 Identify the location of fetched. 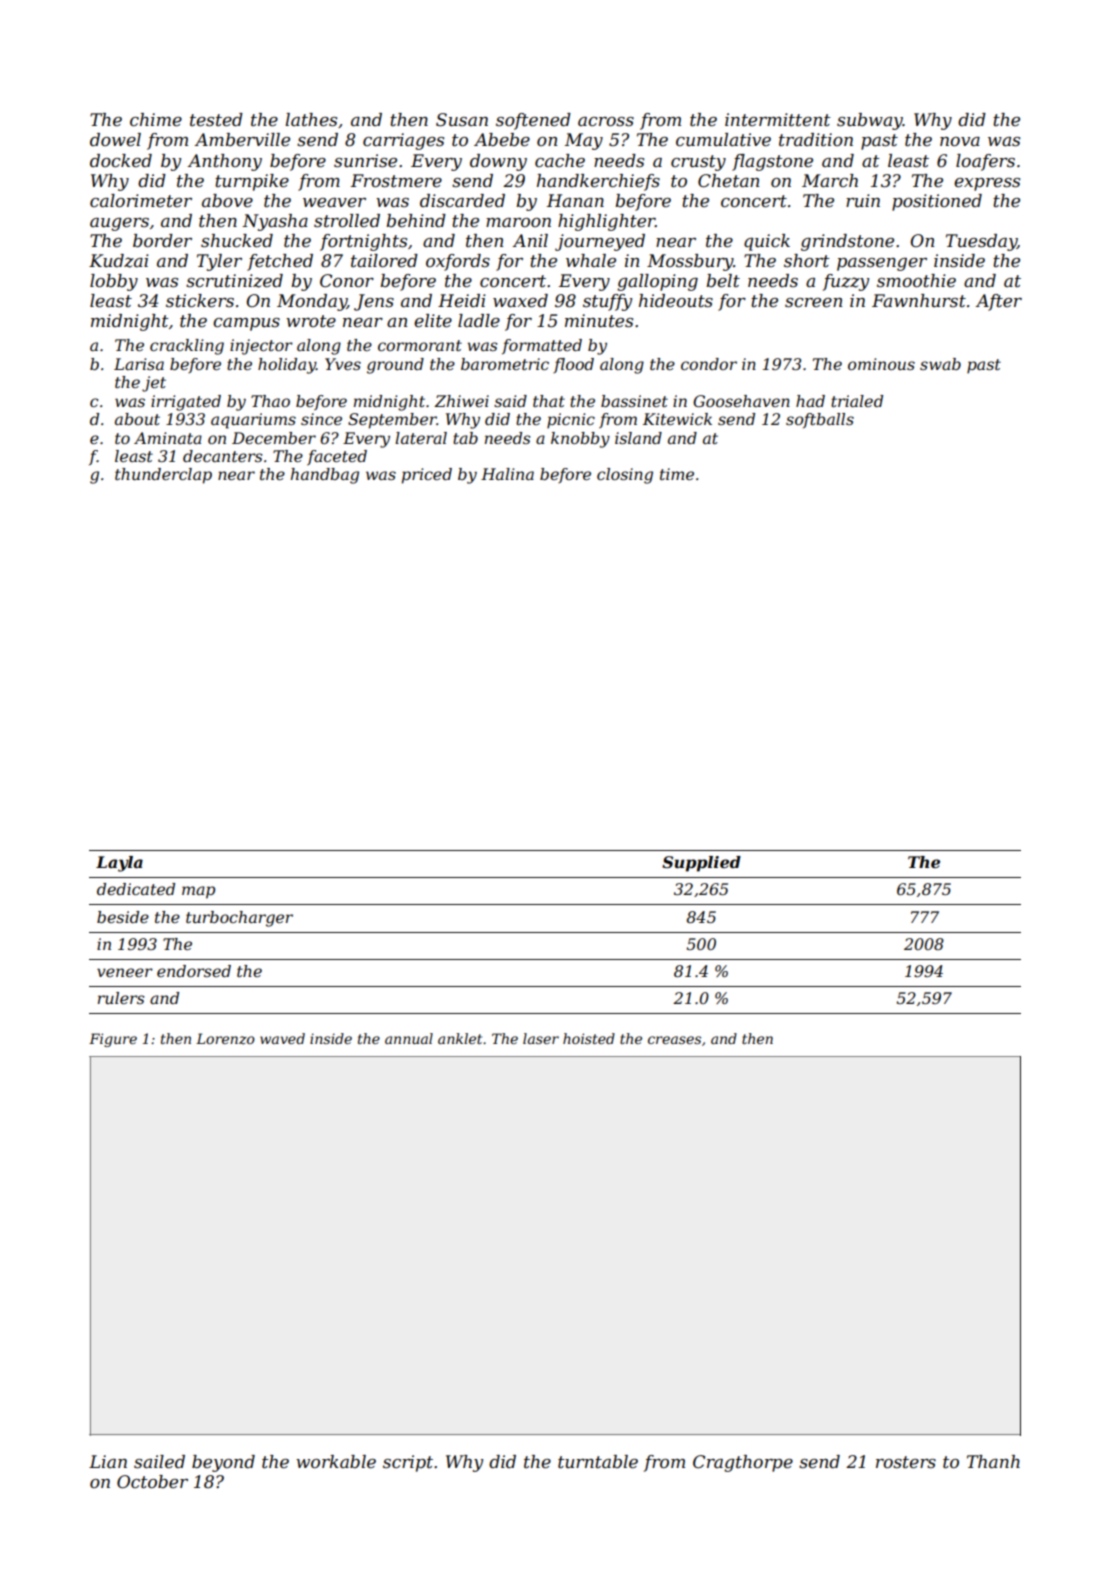
(280, 262).
